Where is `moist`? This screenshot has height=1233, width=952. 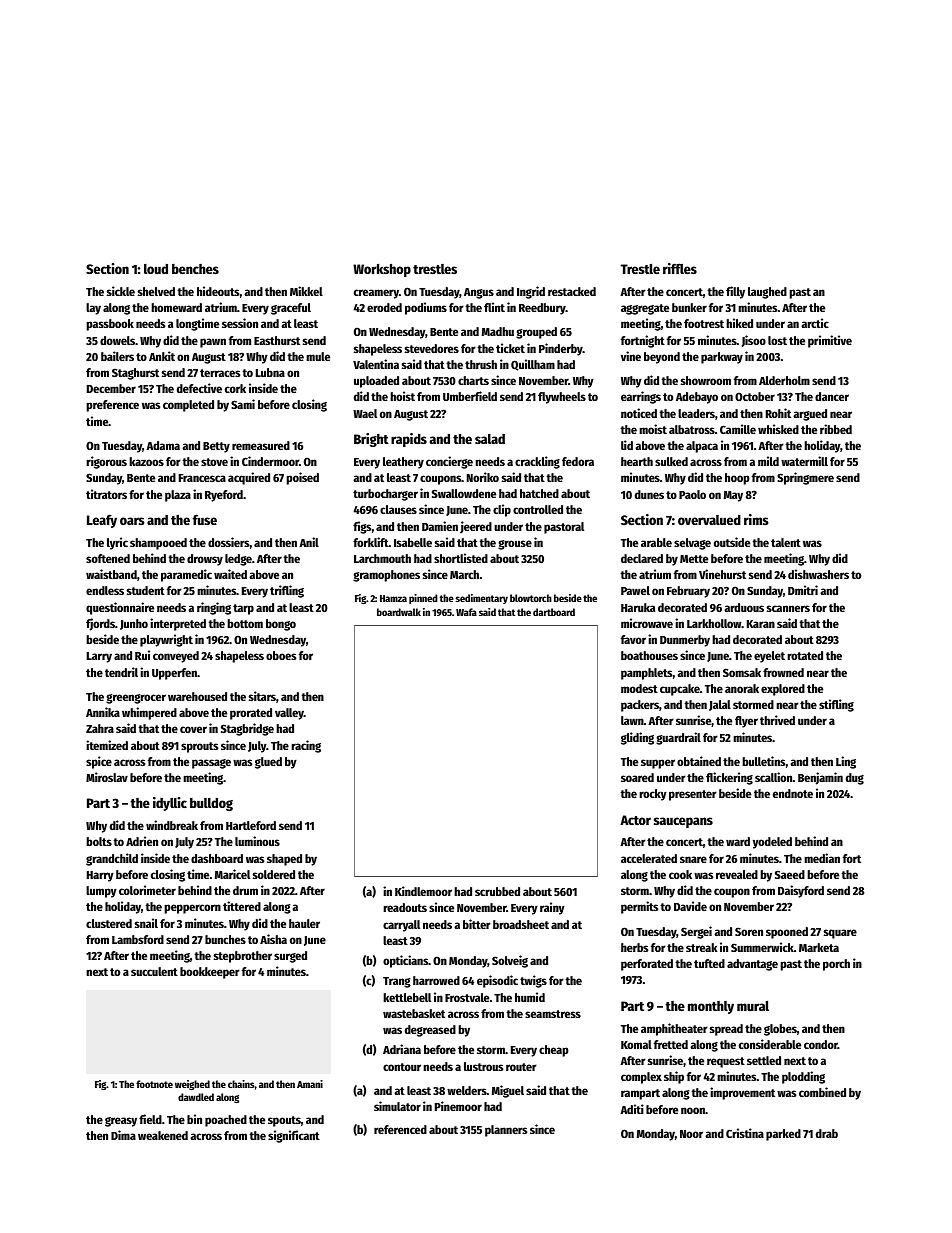 moist is located at coordinates (653, 429).
